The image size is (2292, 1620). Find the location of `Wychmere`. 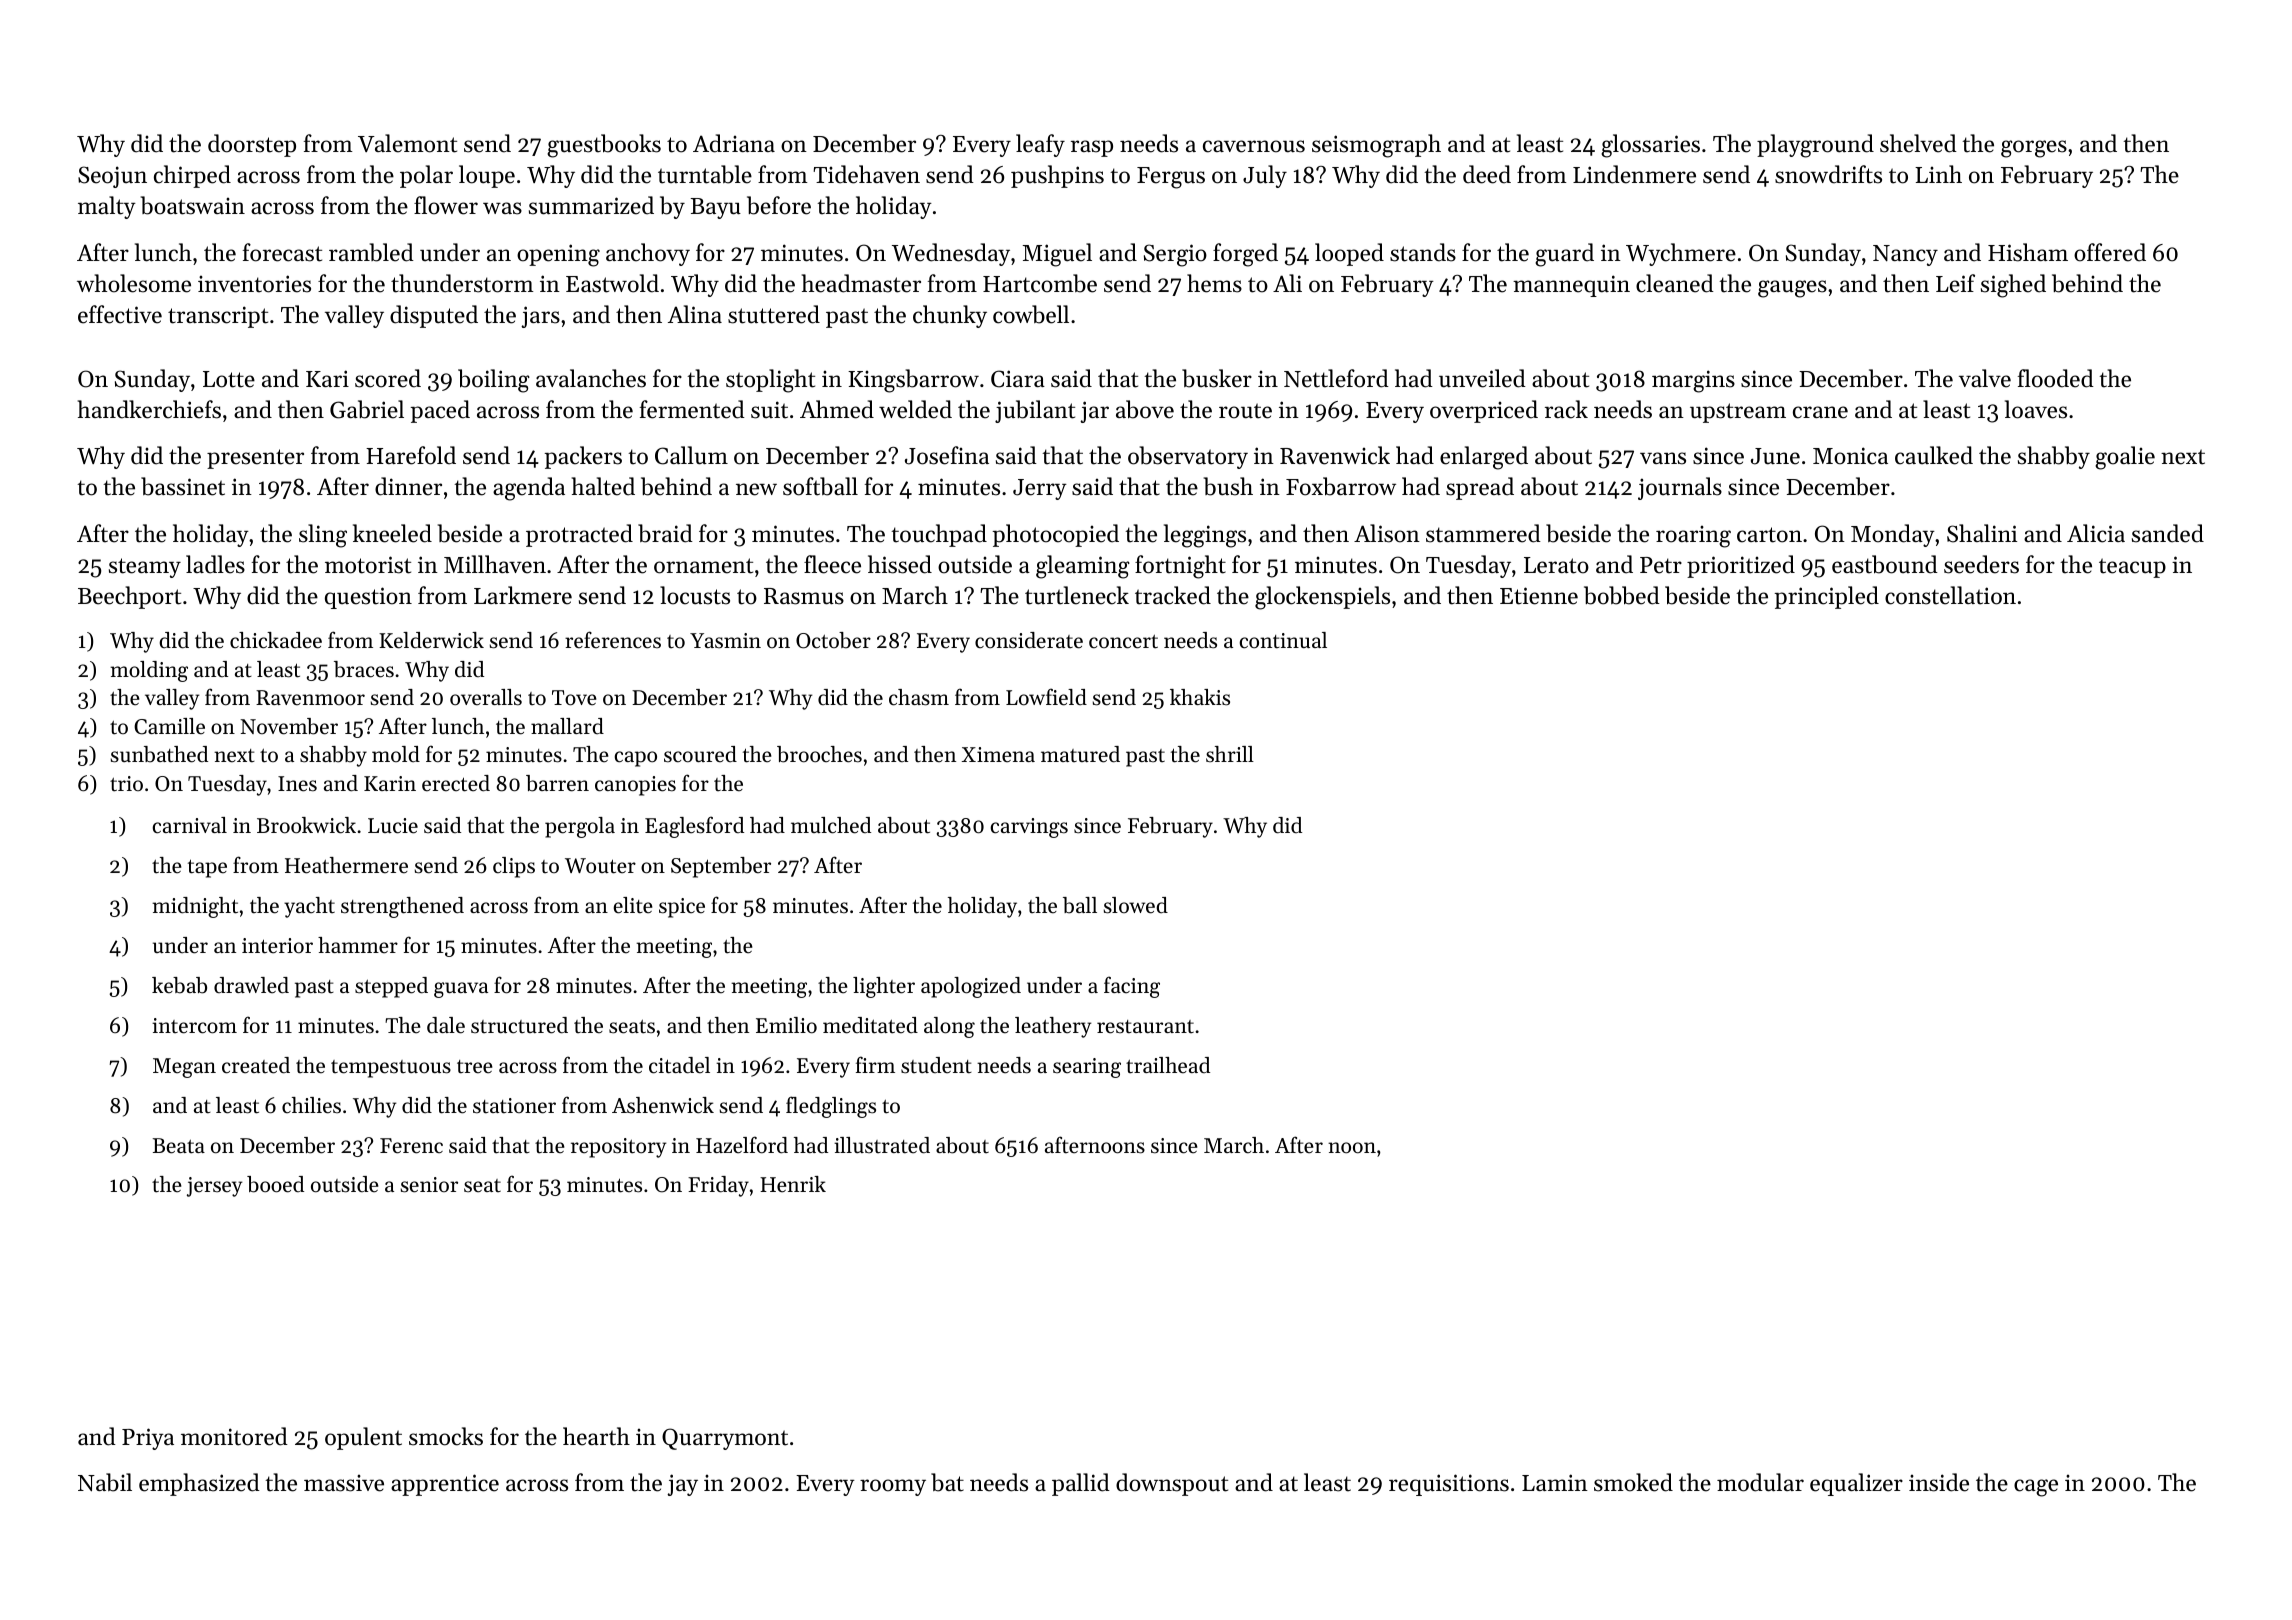

Wychmere is located at coordinates (1681, 254).
